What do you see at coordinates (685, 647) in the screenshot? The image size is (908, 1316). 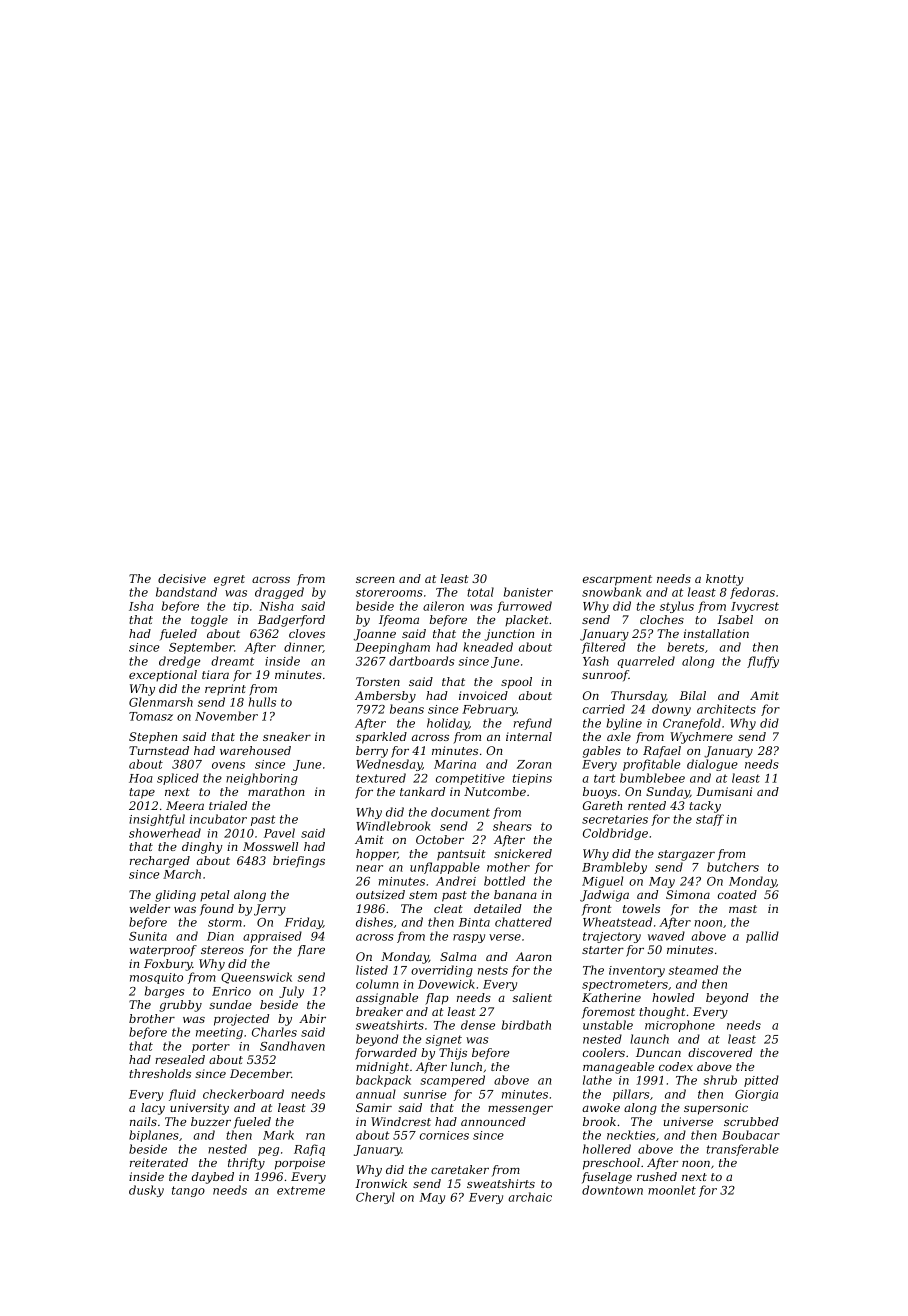 I see `berets` at bounding box center [685, 647].
